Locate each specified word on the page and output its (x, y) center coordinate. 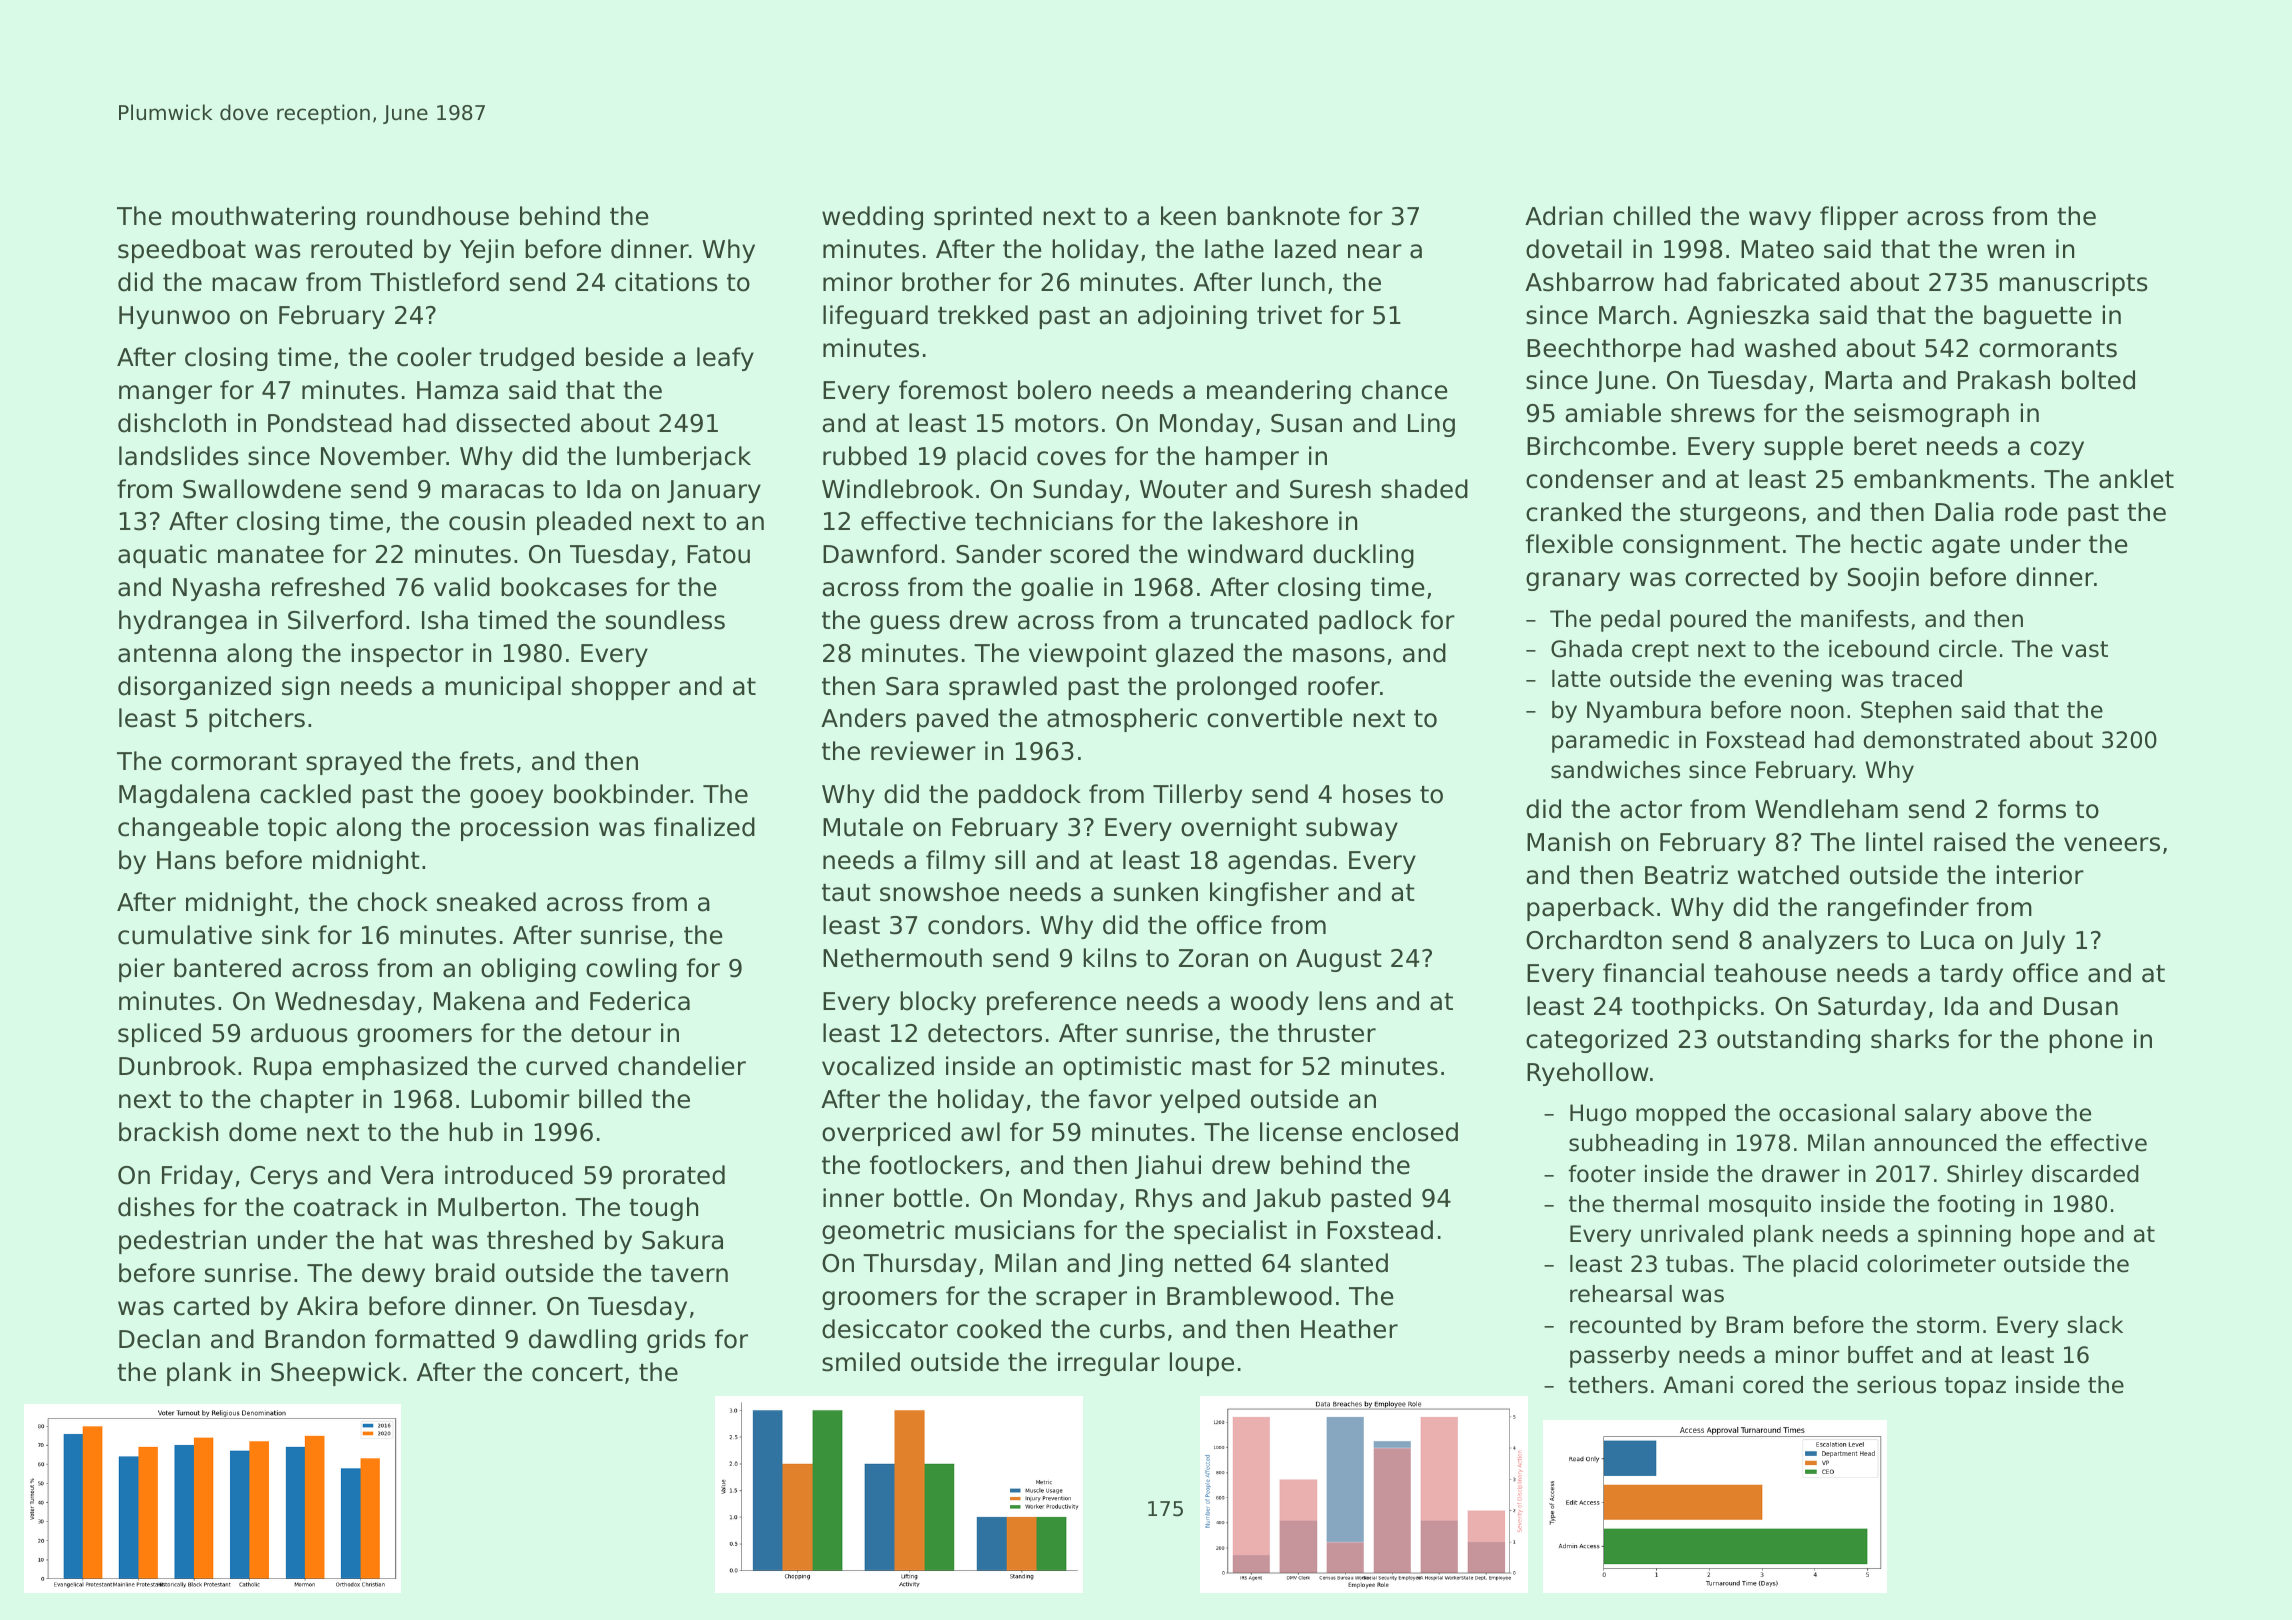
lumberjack (684, 458)
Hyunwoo (174, 317)
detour (611, 1033)
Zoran (1213, 958)
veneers (2112, 844)
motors (1057, 424)
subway (1352, 829)
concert (577, 1373)
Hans (186, 860)
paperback (1590, 909)
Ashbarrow (1589, 282)
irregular (1109, 1364)
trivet (1289, 315)
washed (1790, 348)
